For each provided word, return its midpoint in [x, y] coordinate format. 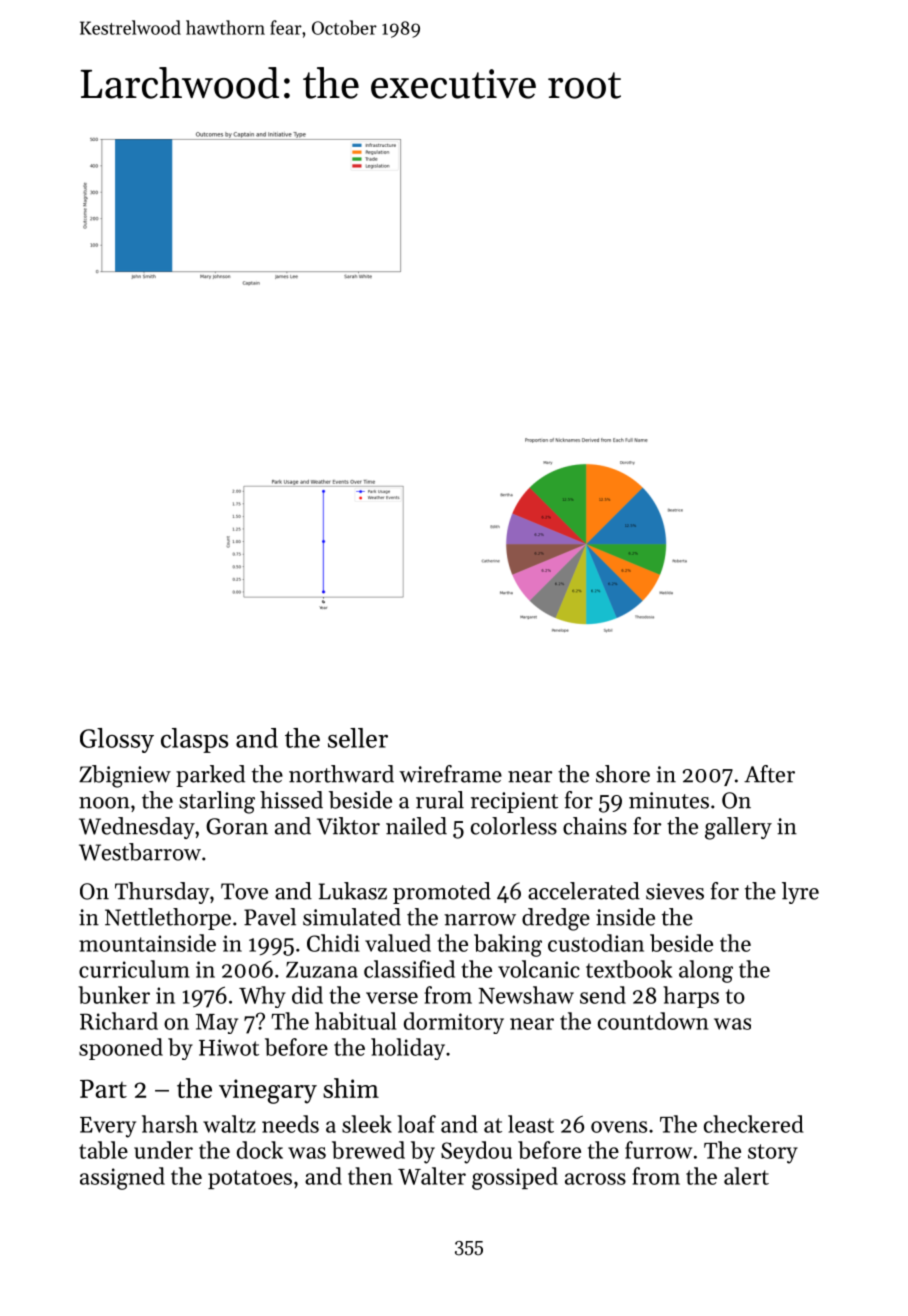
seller [358, 738]
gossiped [515, 1178]
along [706, 971]
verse [392, 998]
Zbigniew [125, 776]
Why [262, 997]
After [769, 774]
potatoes [250, 1179]
